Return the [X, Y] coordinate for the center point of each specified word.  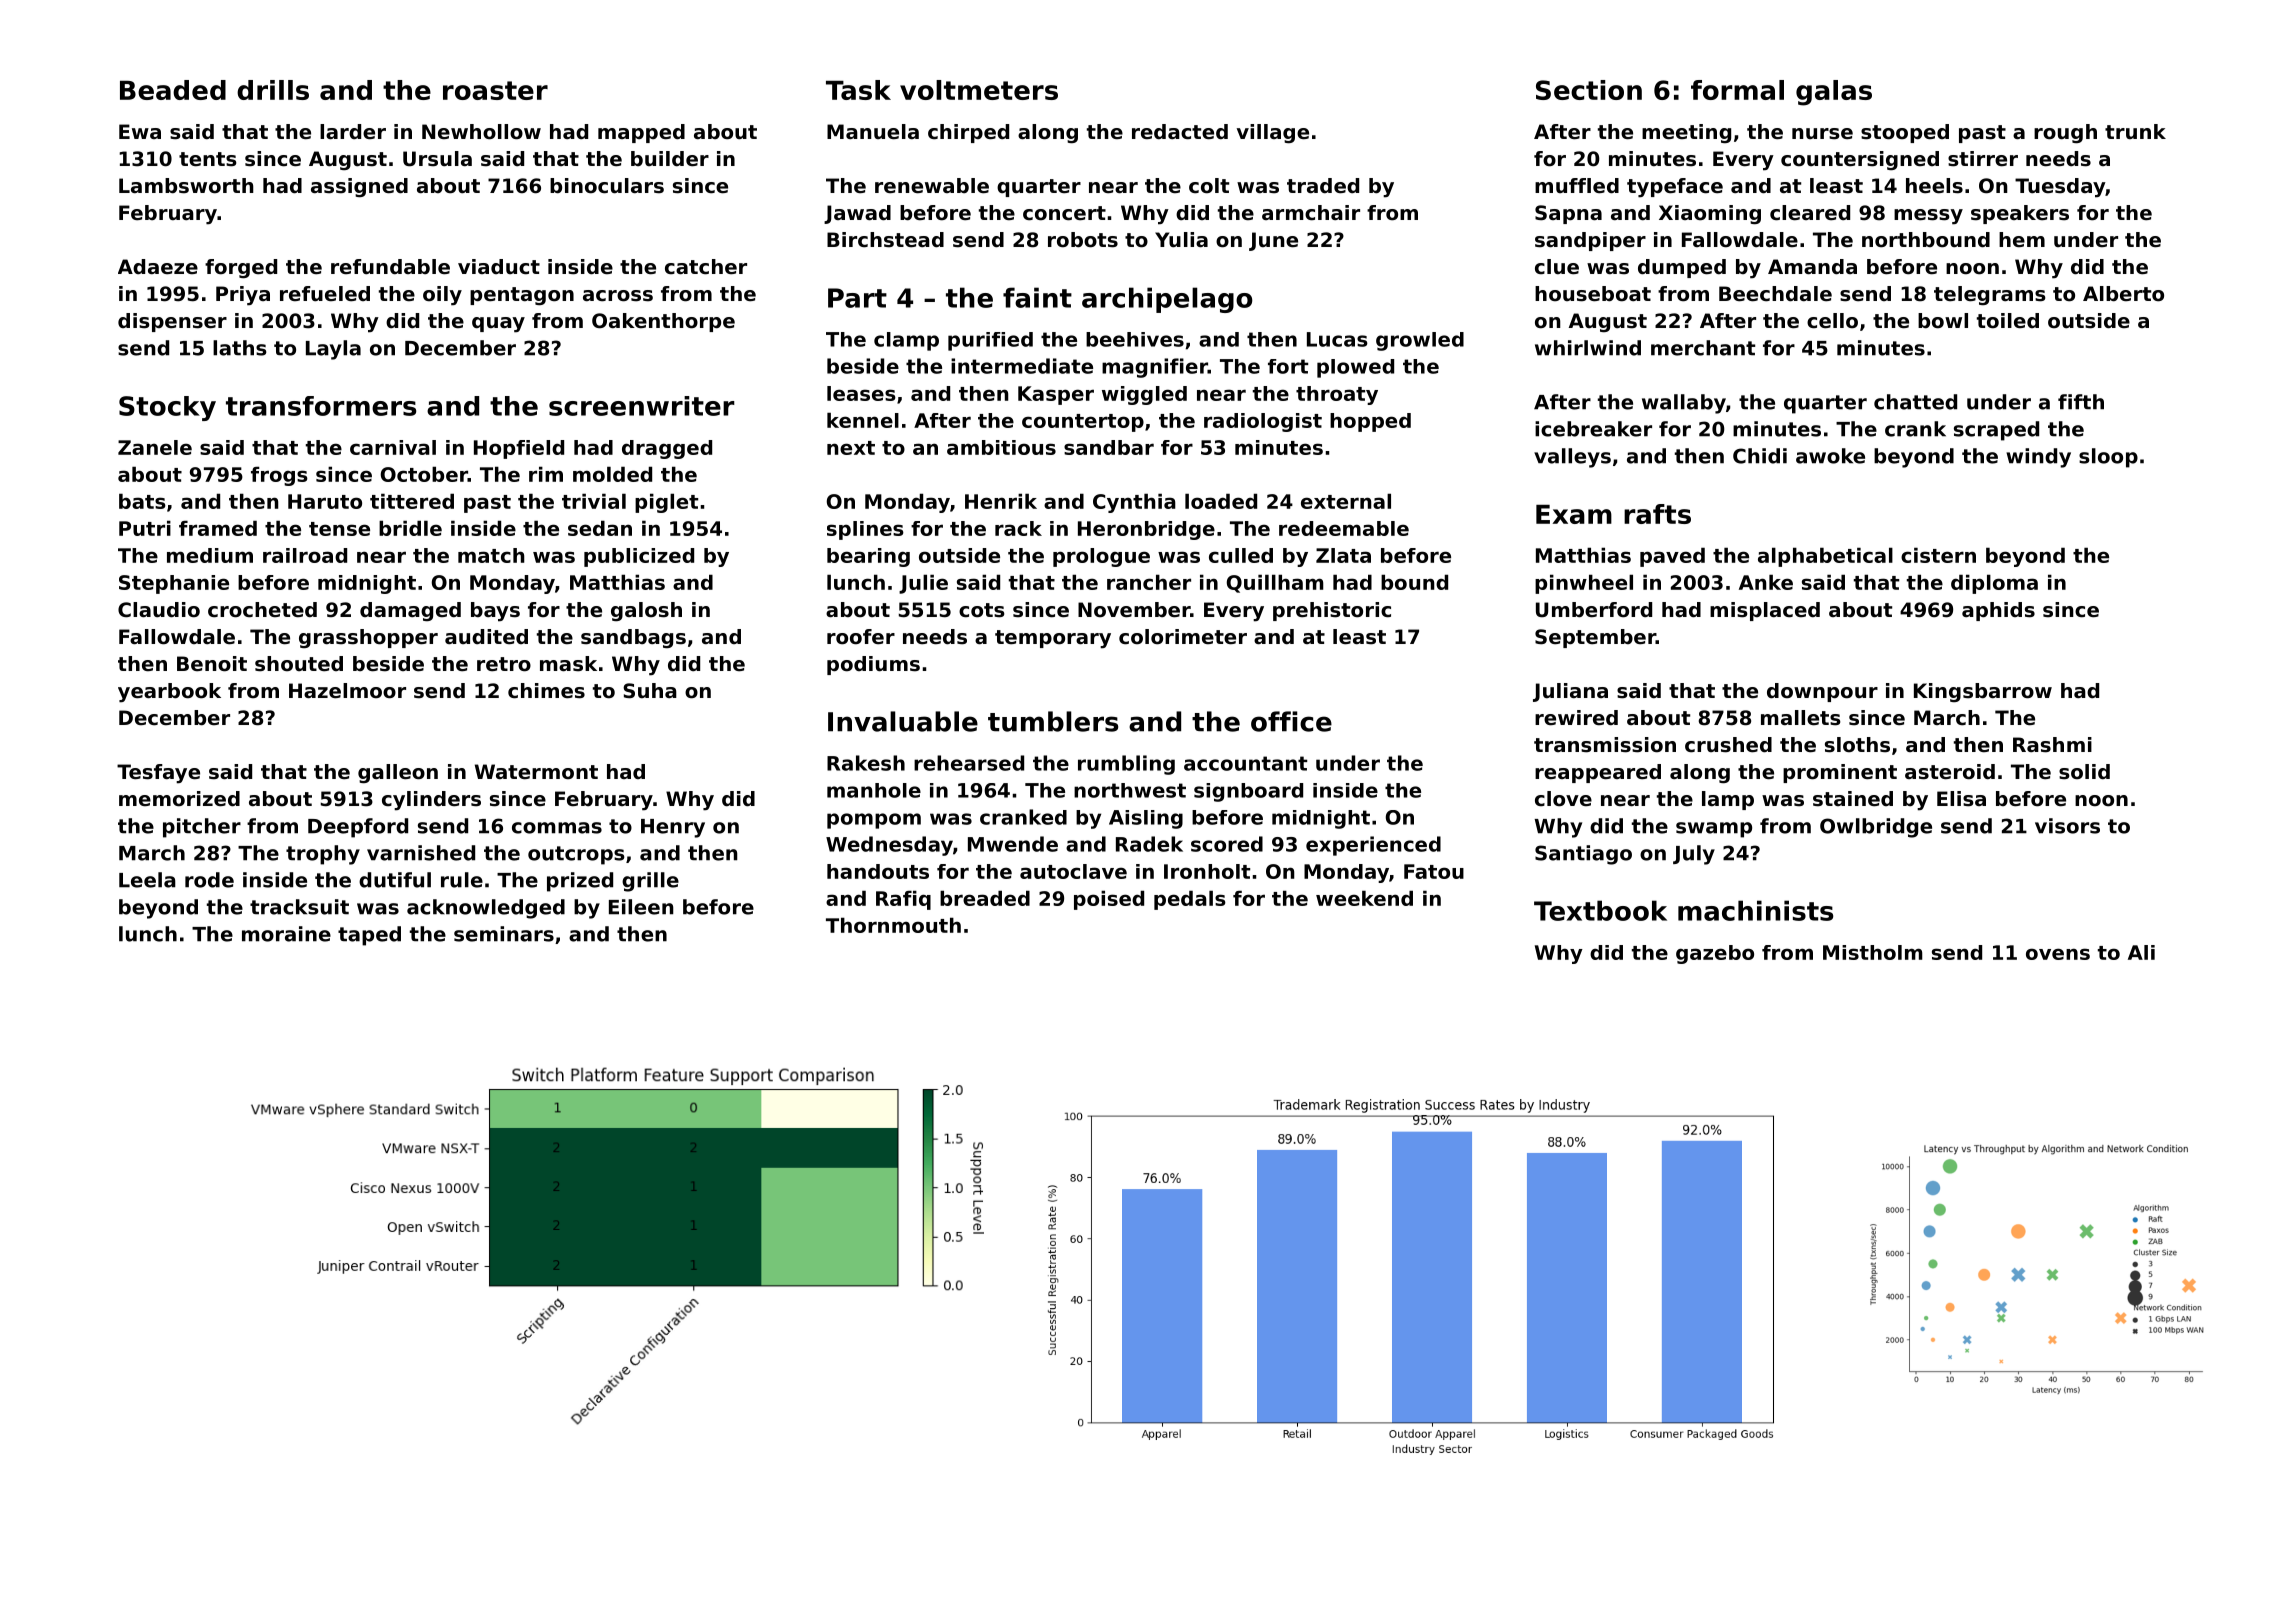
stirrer [1983, 159]
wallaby [1684, 404]
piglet [666, 503]
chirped [968, 133]
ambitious [1001, 447]
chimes [546, 691]
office [1291, 721]
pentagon [522, 296]
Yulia [1181, 240]
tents [208, 159]
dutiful [395, 880]
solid [2084, 772]
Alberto [2123, 294]
